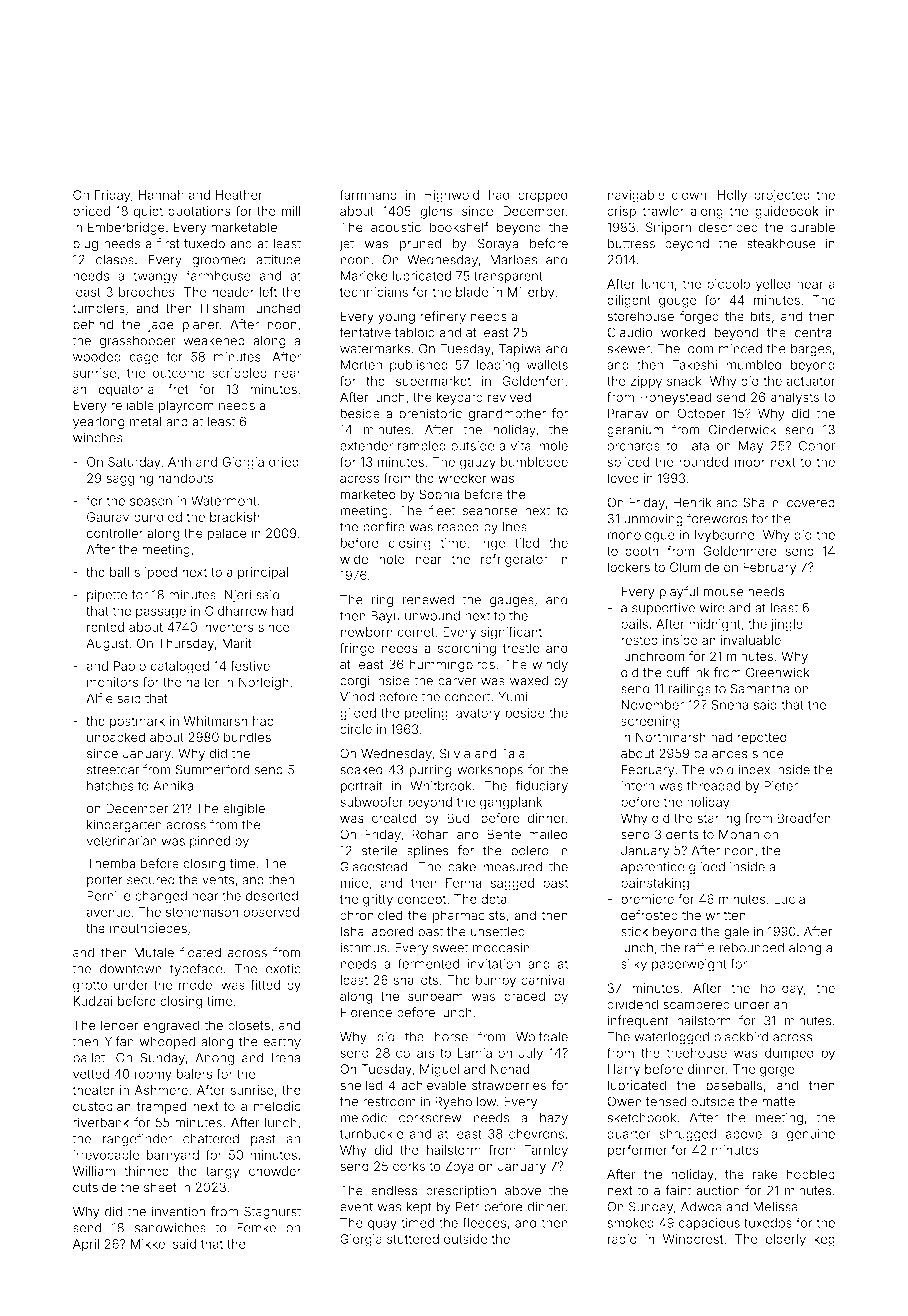 This image has height=1316, width=908. What do you see at coordinates (86, 1245) in the image?
I see `April` at bounding box center [86, 1245].
